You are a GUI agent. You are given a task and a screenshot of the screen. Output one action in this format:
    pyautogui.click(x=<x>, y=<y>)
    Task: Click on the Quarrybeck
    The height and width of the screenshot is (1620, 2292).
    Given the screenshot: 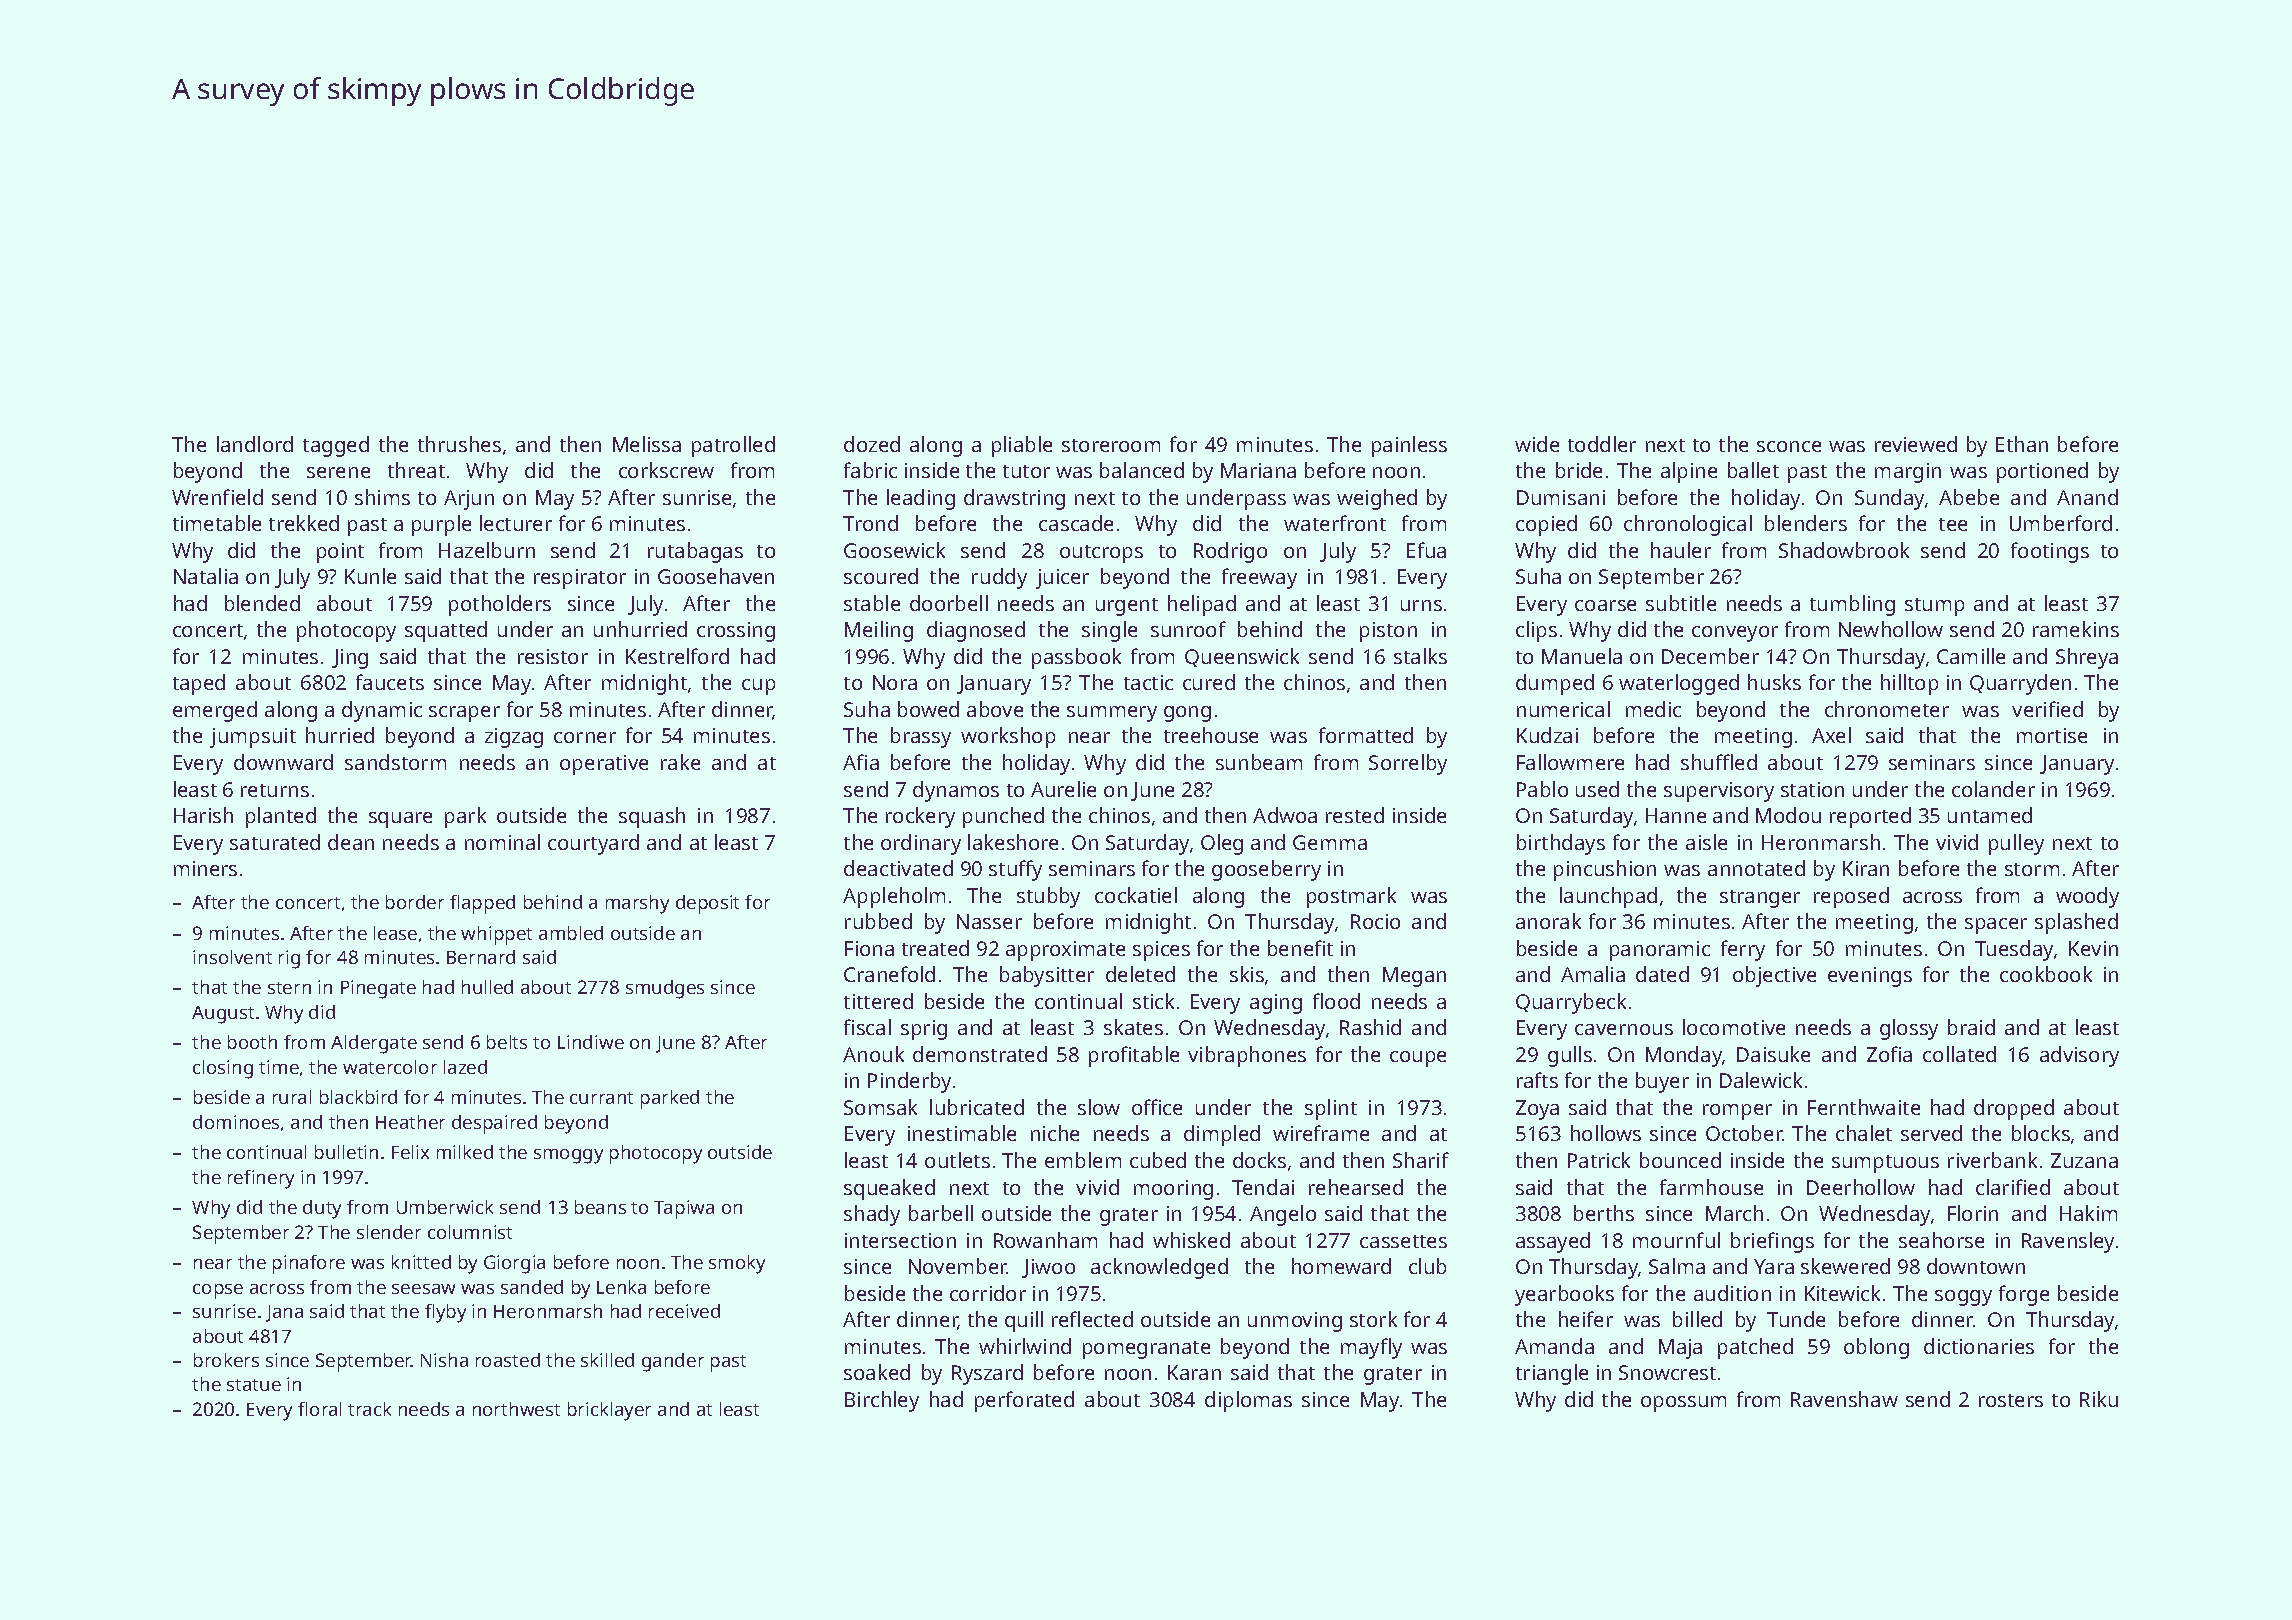 What is the action you would take?
    pyautogui.click(x=1571, y=1003)
